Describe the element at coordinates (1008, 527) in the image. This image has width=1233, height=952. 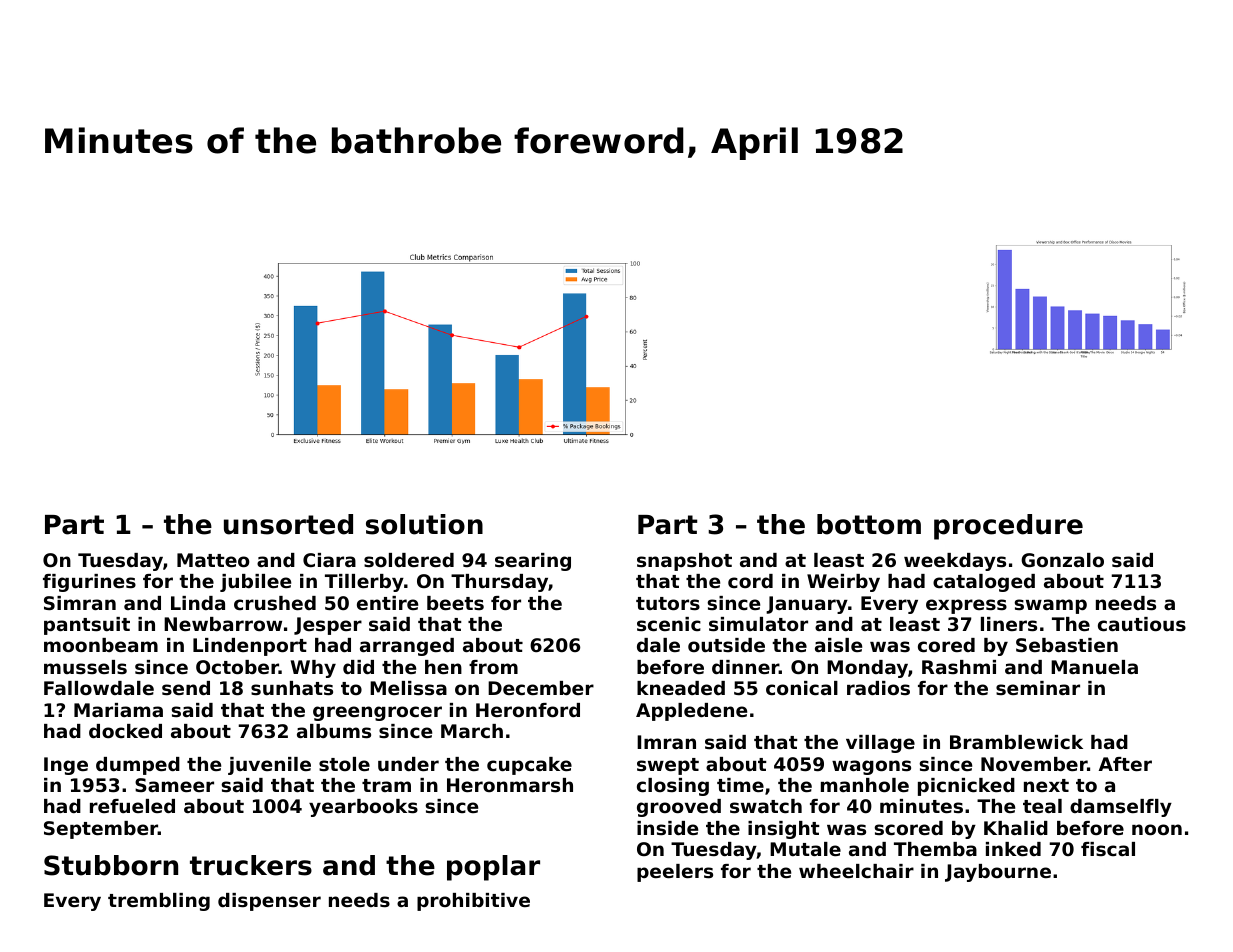
I see `procedure` at that location.
